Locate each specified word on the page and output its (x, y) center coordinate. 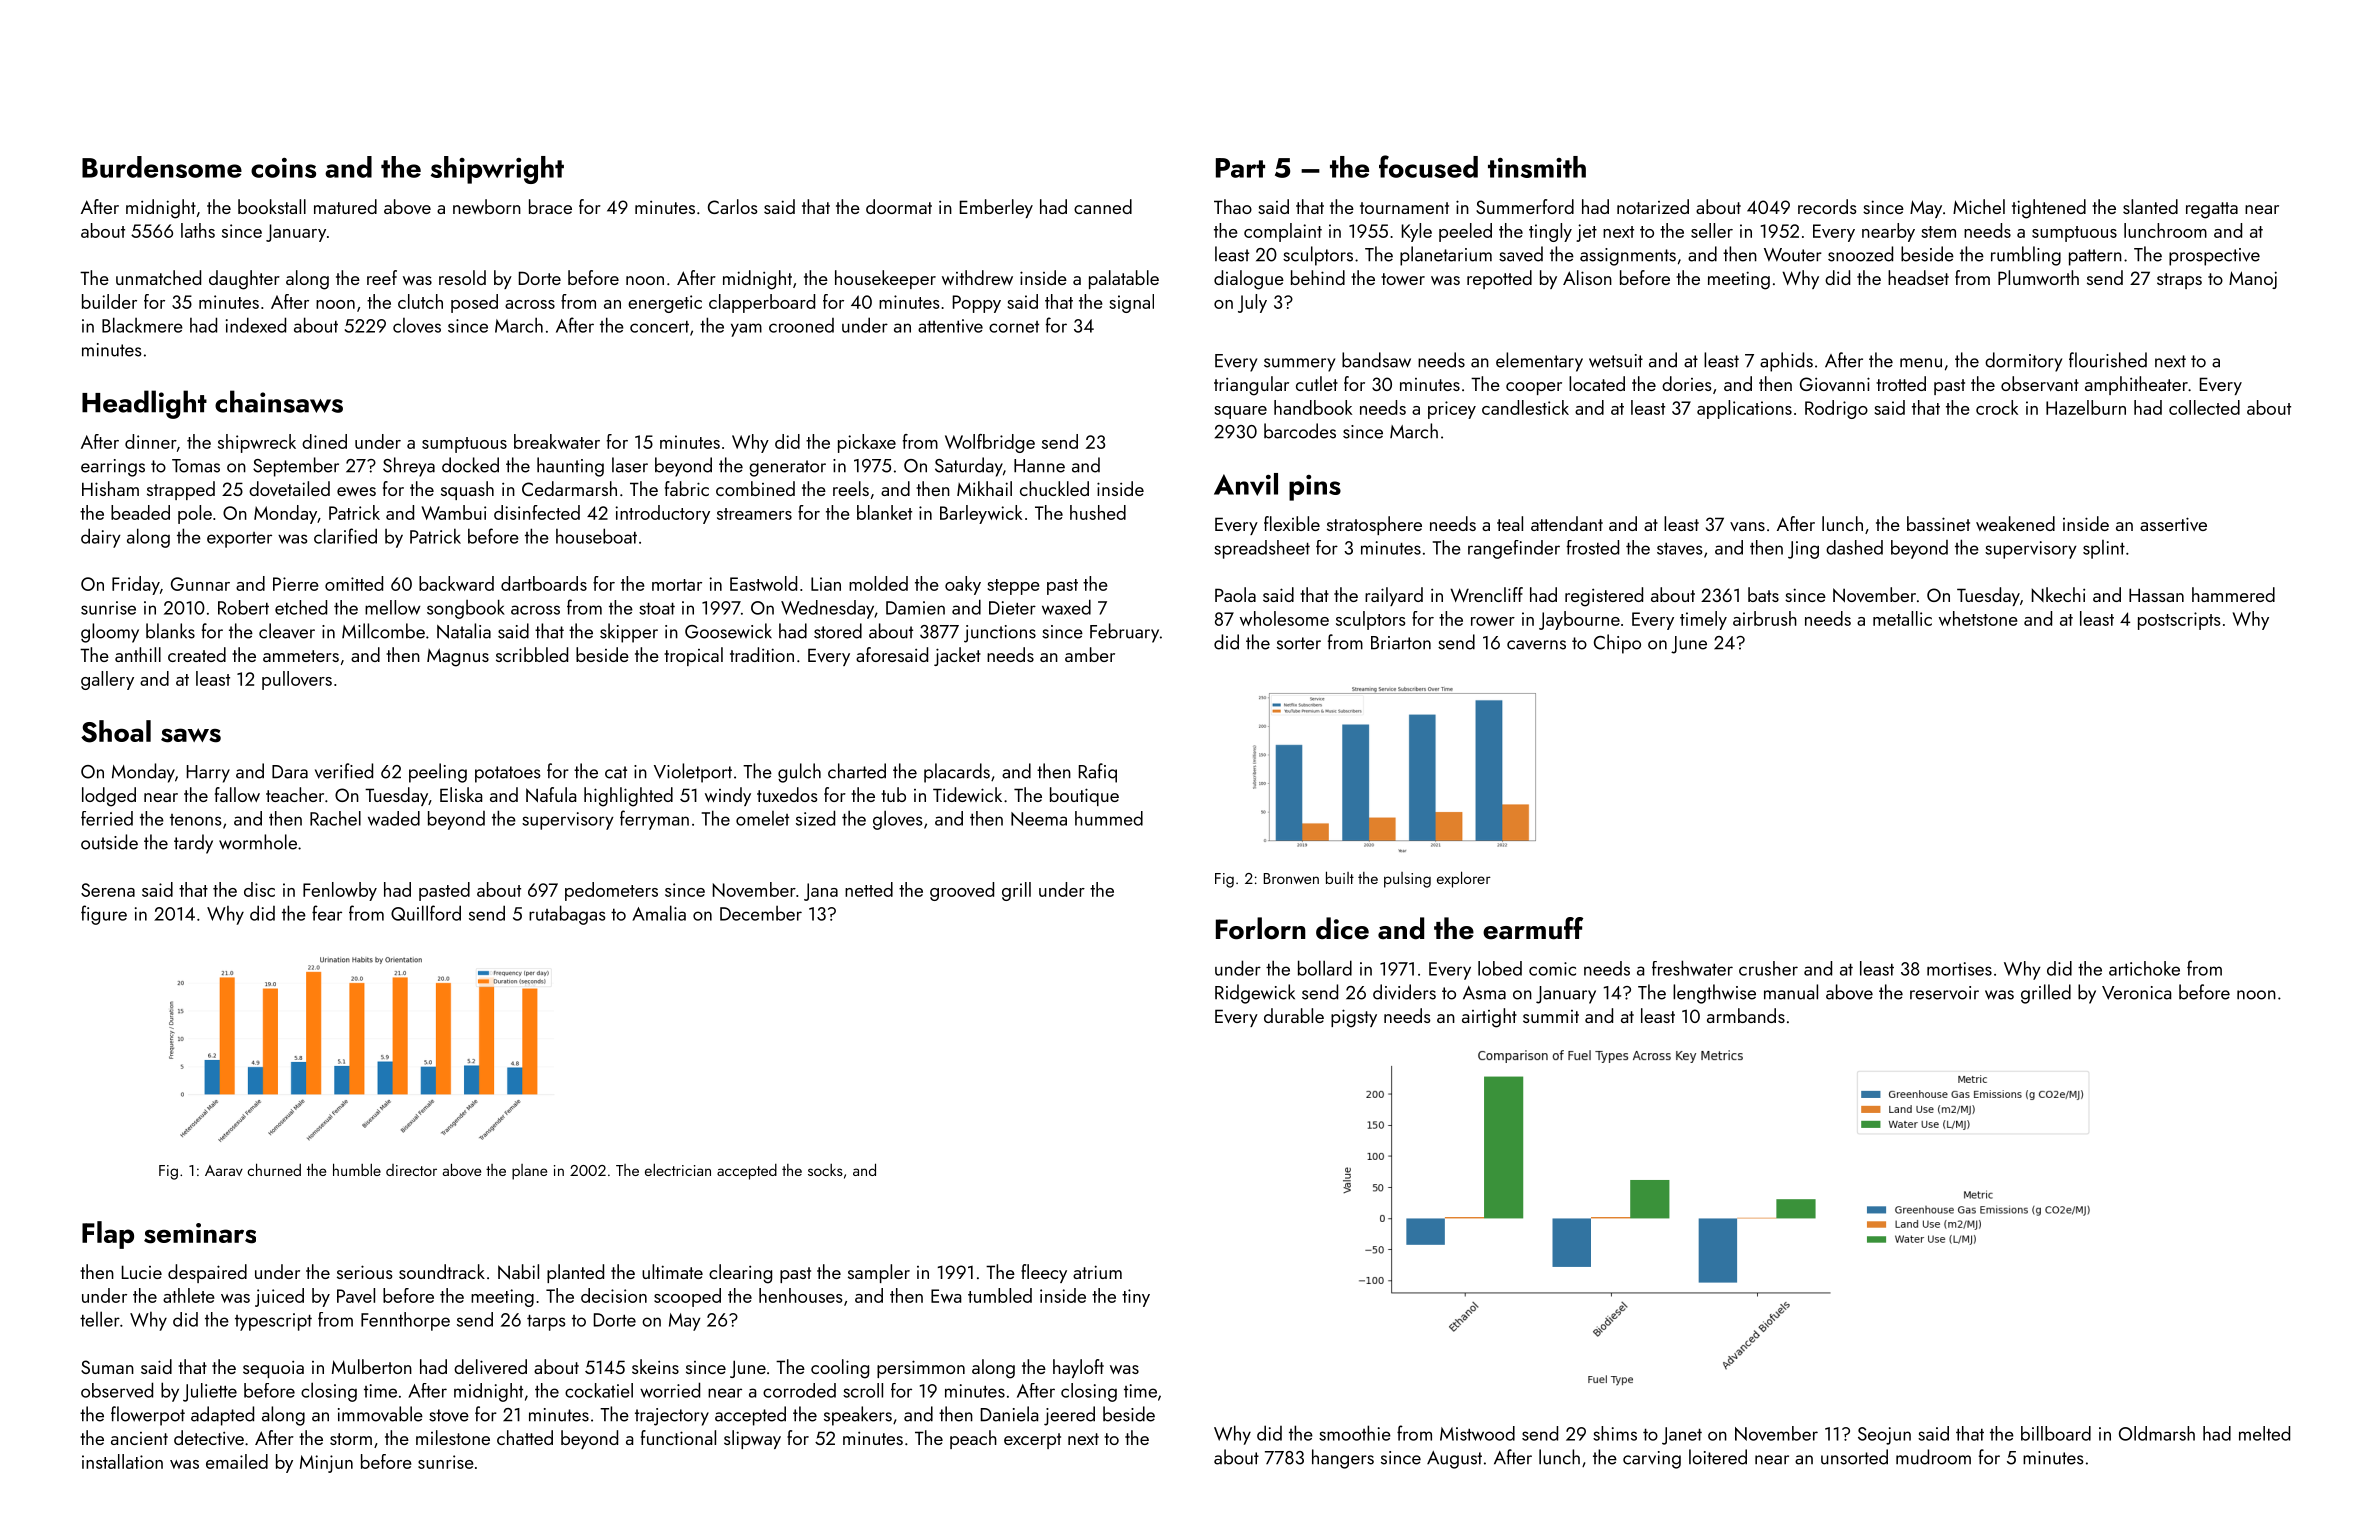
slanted (2150, 206)
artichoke (2144, 968)
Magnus (458, 657)
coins (283, 168)
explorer (1464, 879)
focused (1428, 166)
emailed (237, 1461)
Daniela (1009, 1414)
